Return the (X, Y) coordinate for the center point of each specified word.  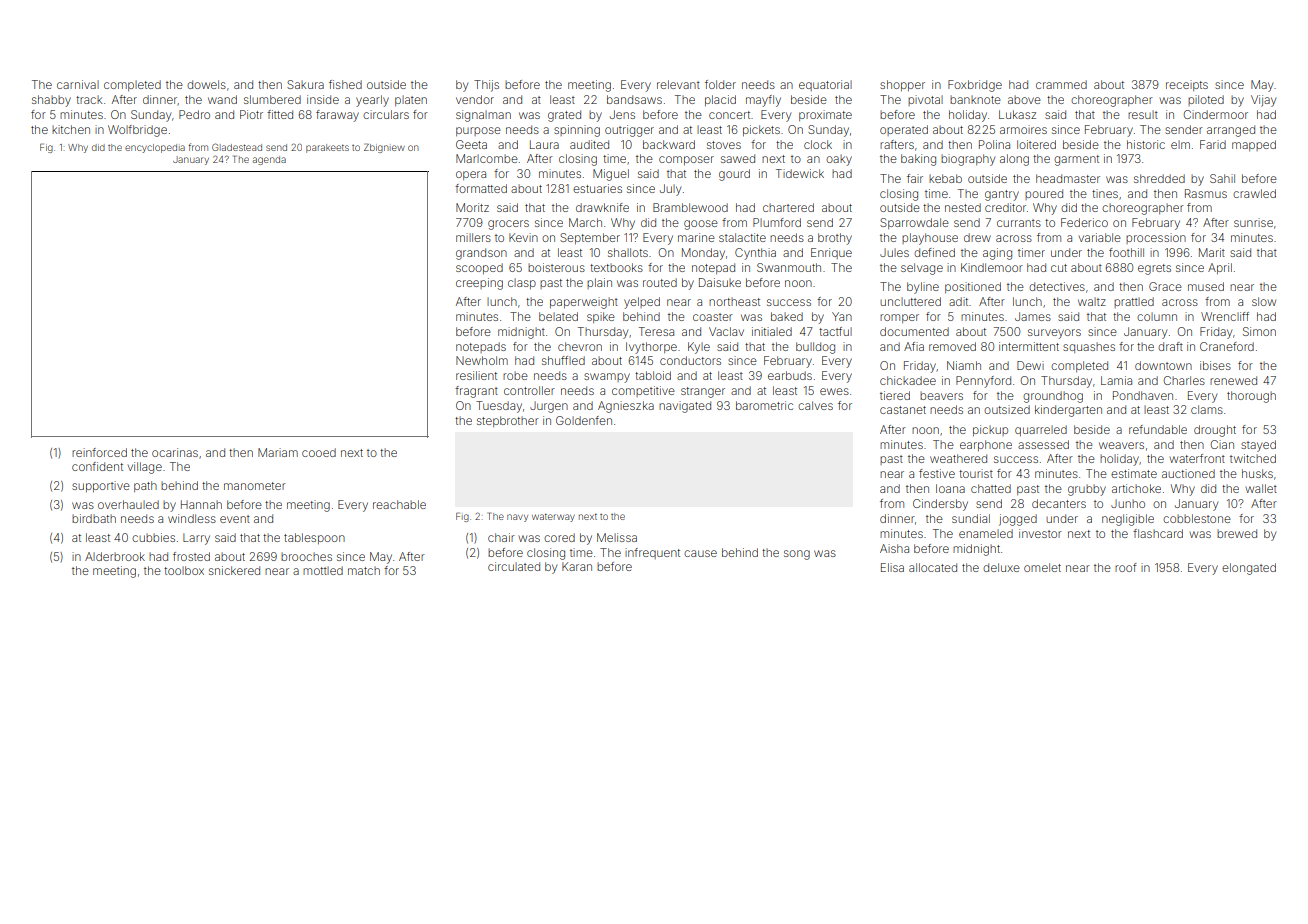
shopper (902, 85)
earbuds (790, 375)
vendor (475, 99)
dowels (206, 84)
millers (473, 237)
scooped (479, 268)
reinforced (99, 452)
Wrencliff (1225, 316)
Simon (1259, 331)
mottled (323, 570)
